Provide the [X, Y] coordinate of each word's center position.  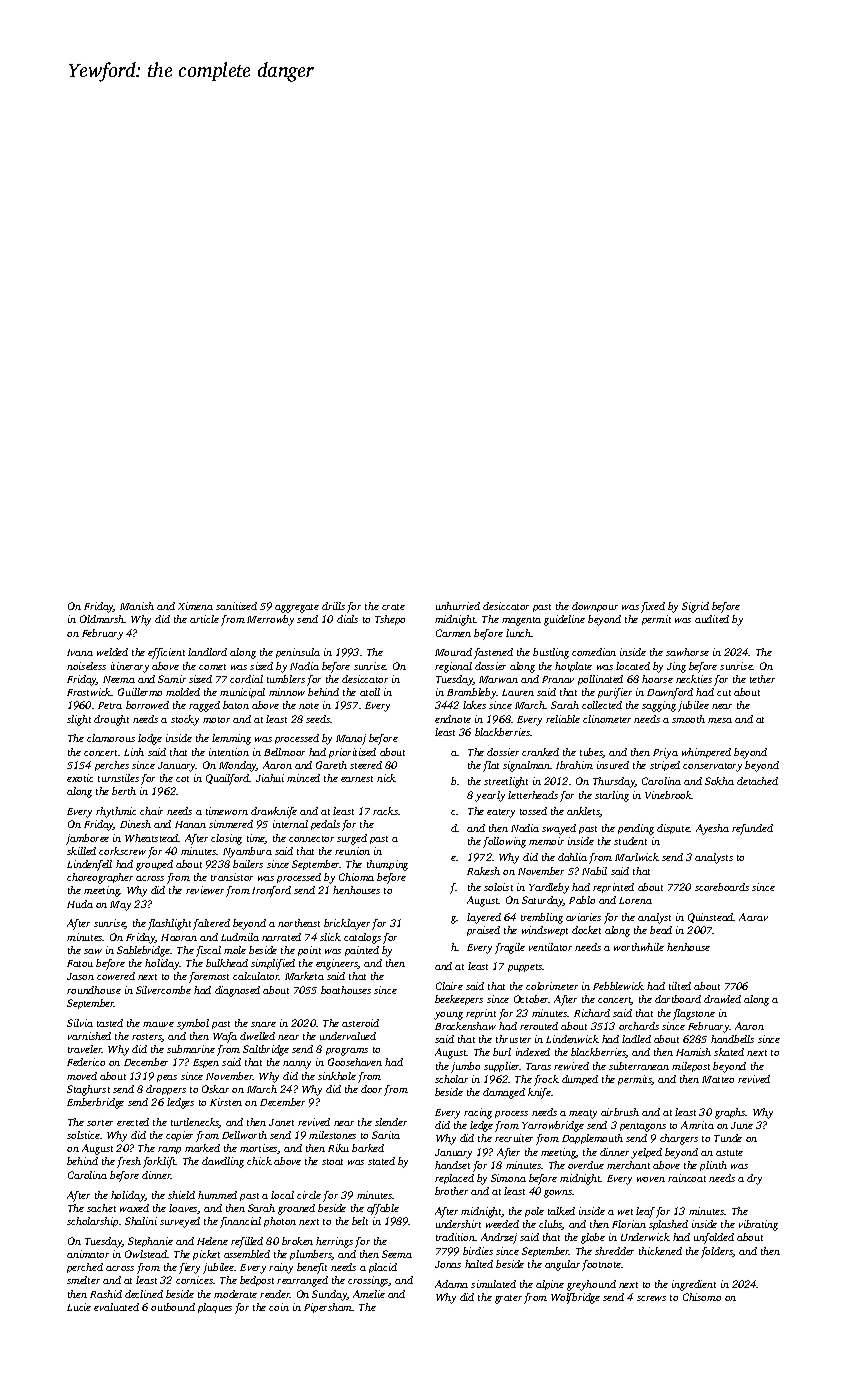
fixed [653, 607]
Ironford [271, 891]
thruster [513, 1039]
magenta [521, 621]
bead [661, 930]
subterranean [639, 1066]
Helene [212, 1241]
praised [483, 931]
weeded [502, 1224]
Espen [206, 1063]
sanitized [236, 606]
